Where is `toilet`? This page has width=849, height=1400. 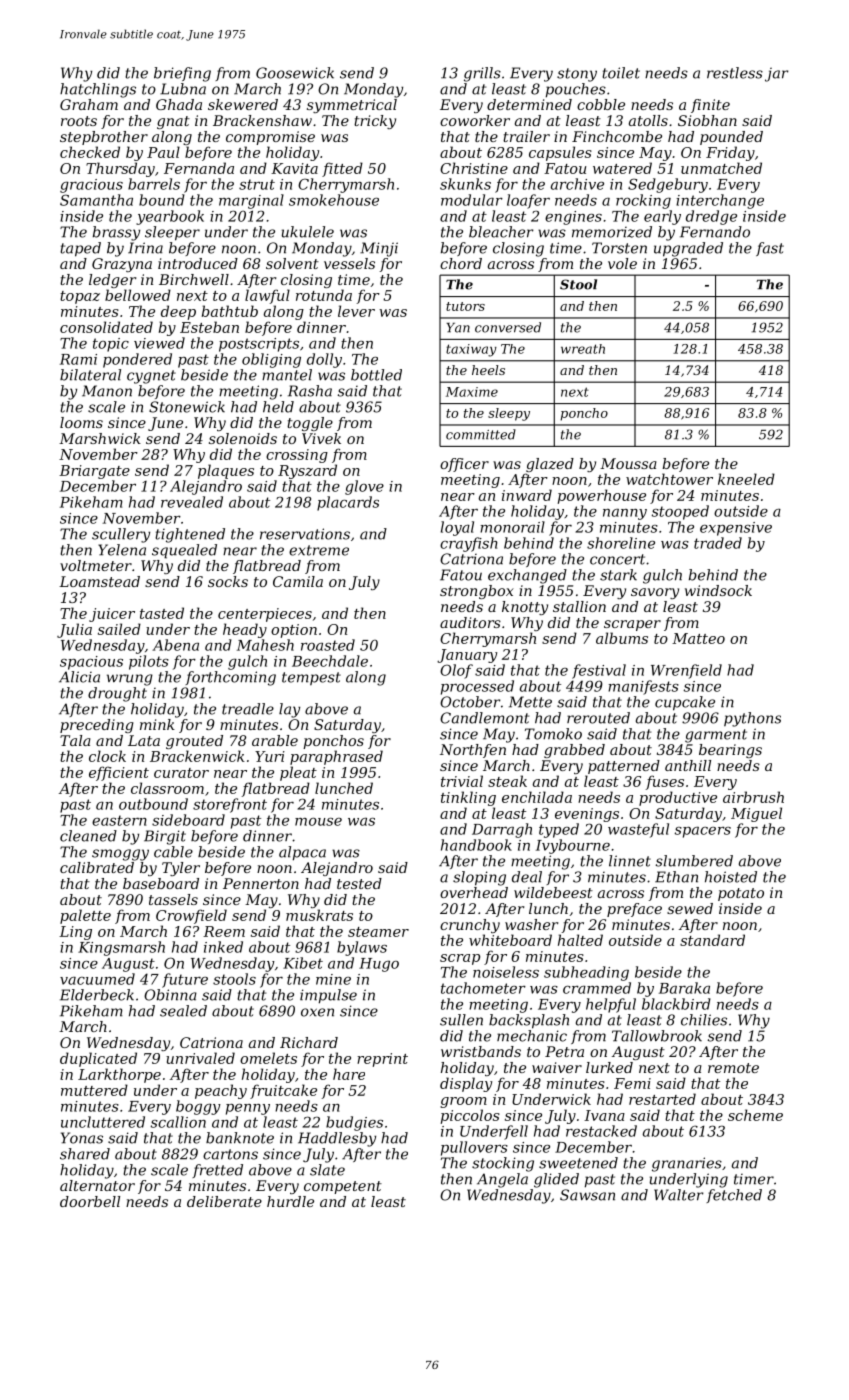 toilet is located at coordinates (621, 73).
